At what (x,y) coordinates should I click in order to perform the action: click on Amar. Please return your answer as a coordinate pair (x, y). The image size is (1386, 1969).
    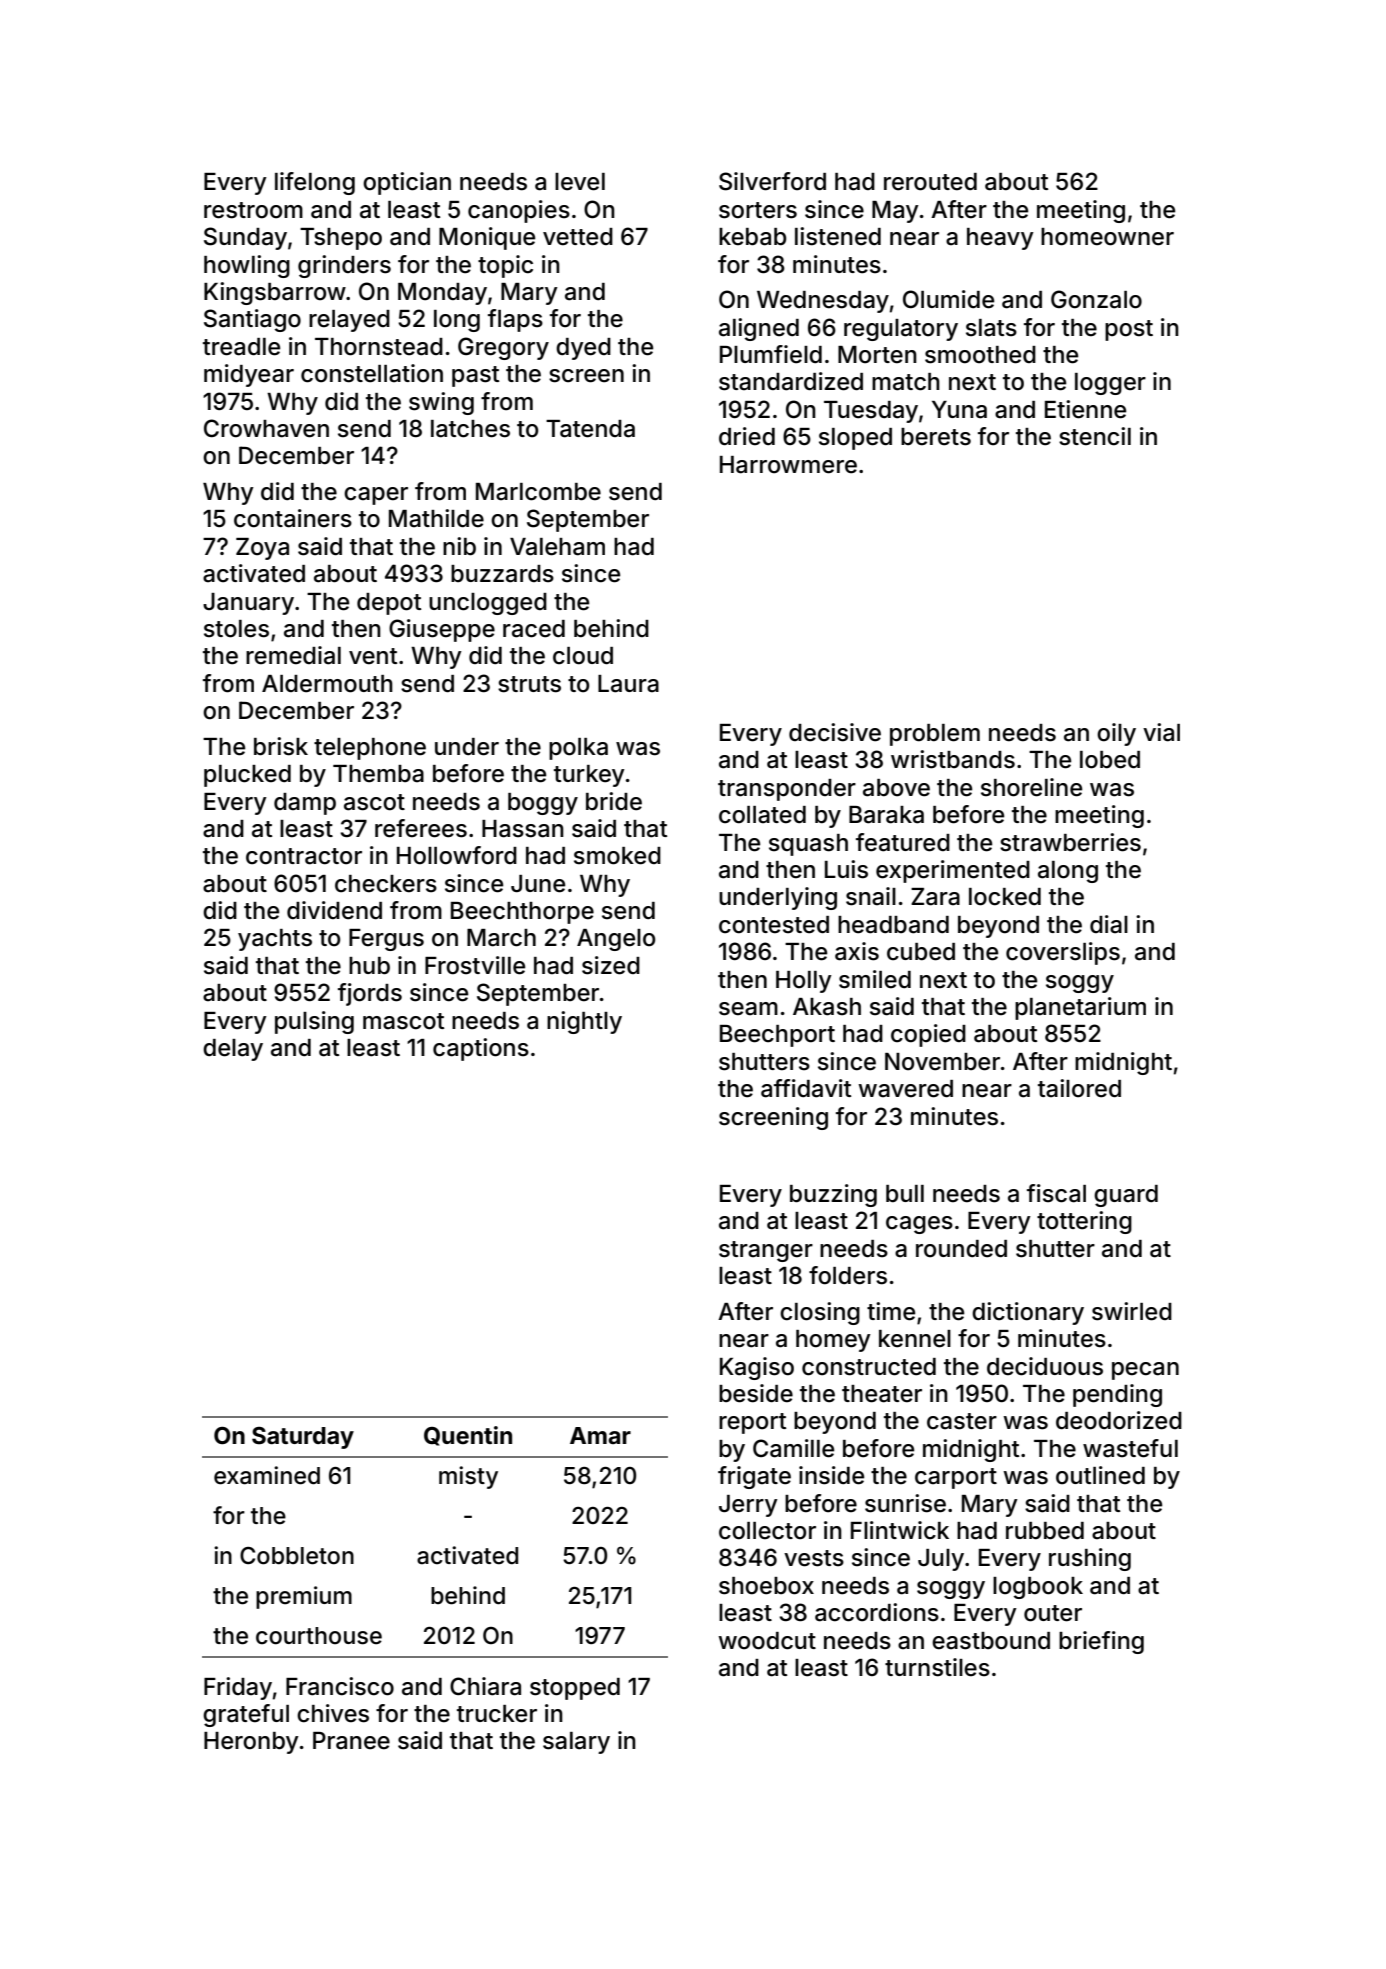
    Looking at the image, I should click on (600, 1435).
